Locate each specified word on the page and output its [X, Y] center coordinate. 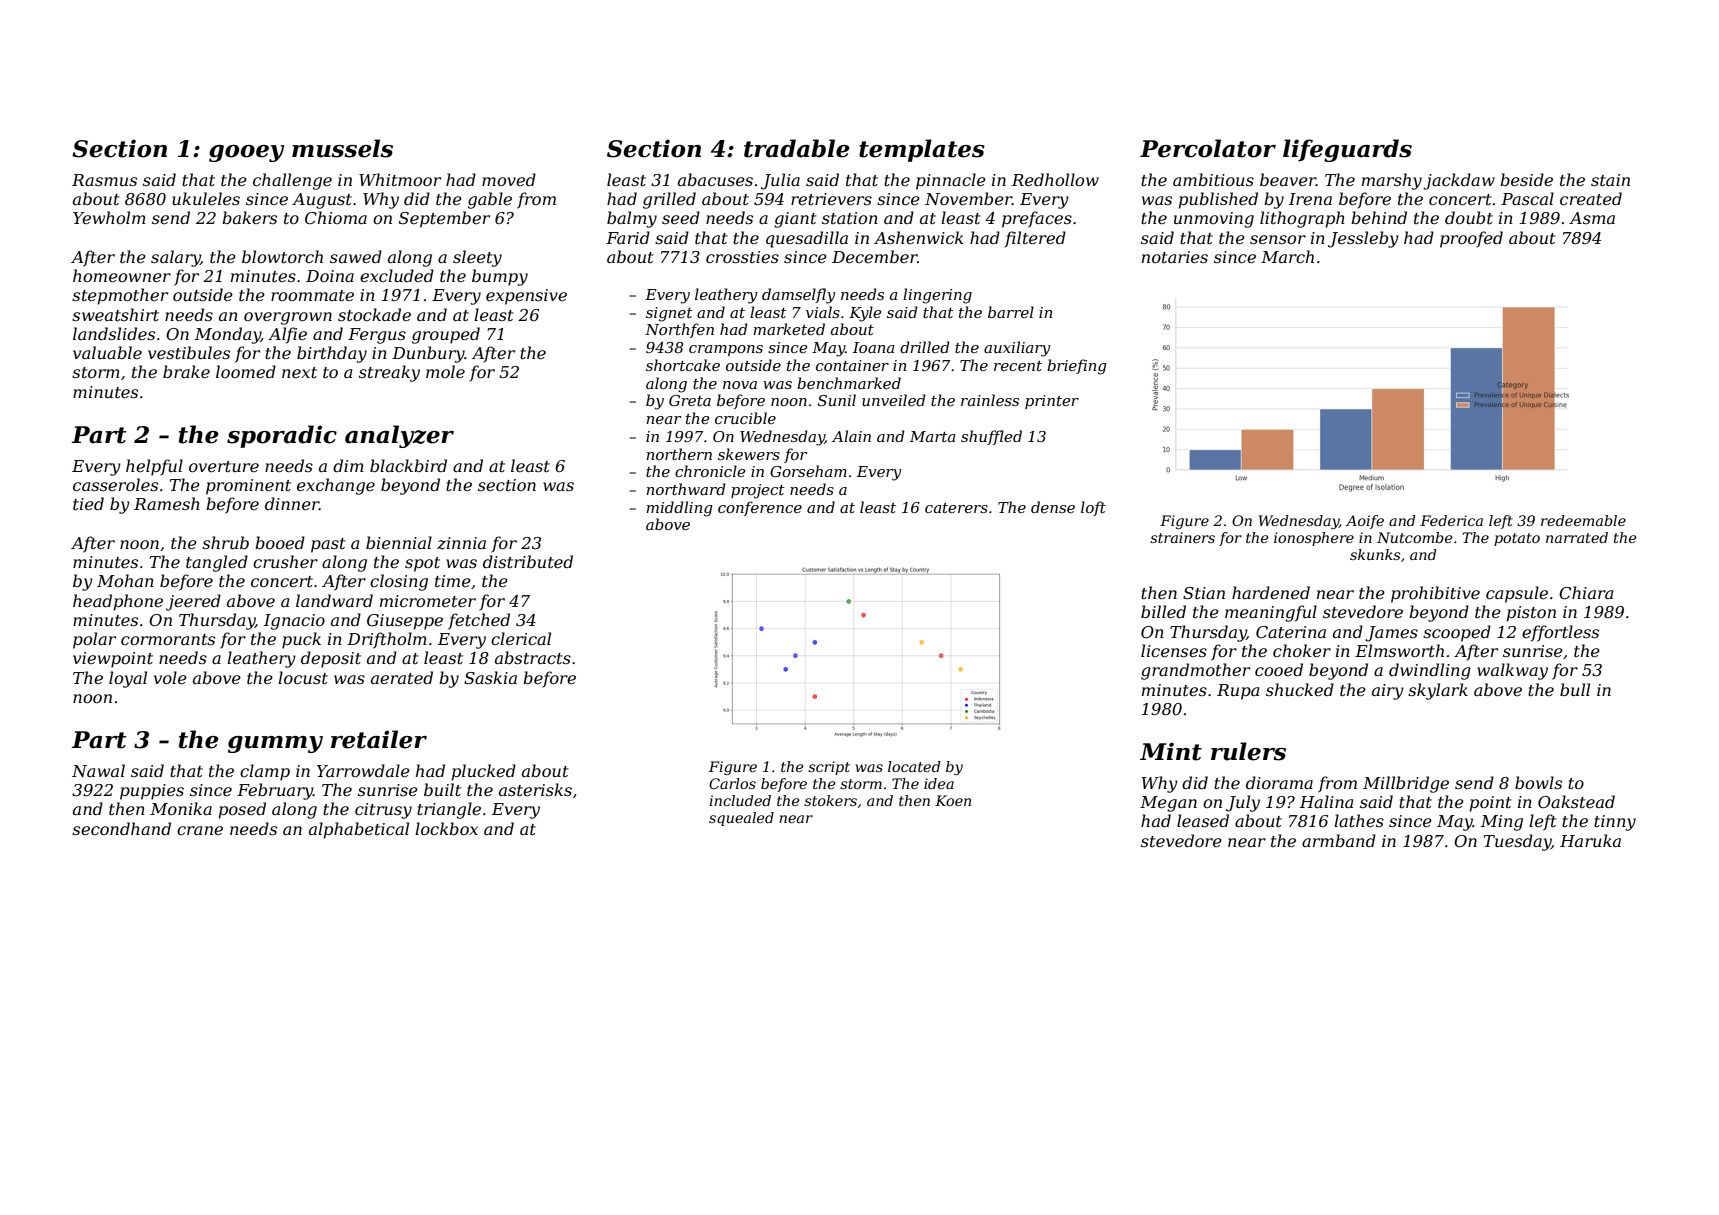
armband [1339, 840]
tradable [797, 148]
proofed [1471, 239]
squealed [741, 819]
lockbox [446, 828]
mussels [342, 148]
